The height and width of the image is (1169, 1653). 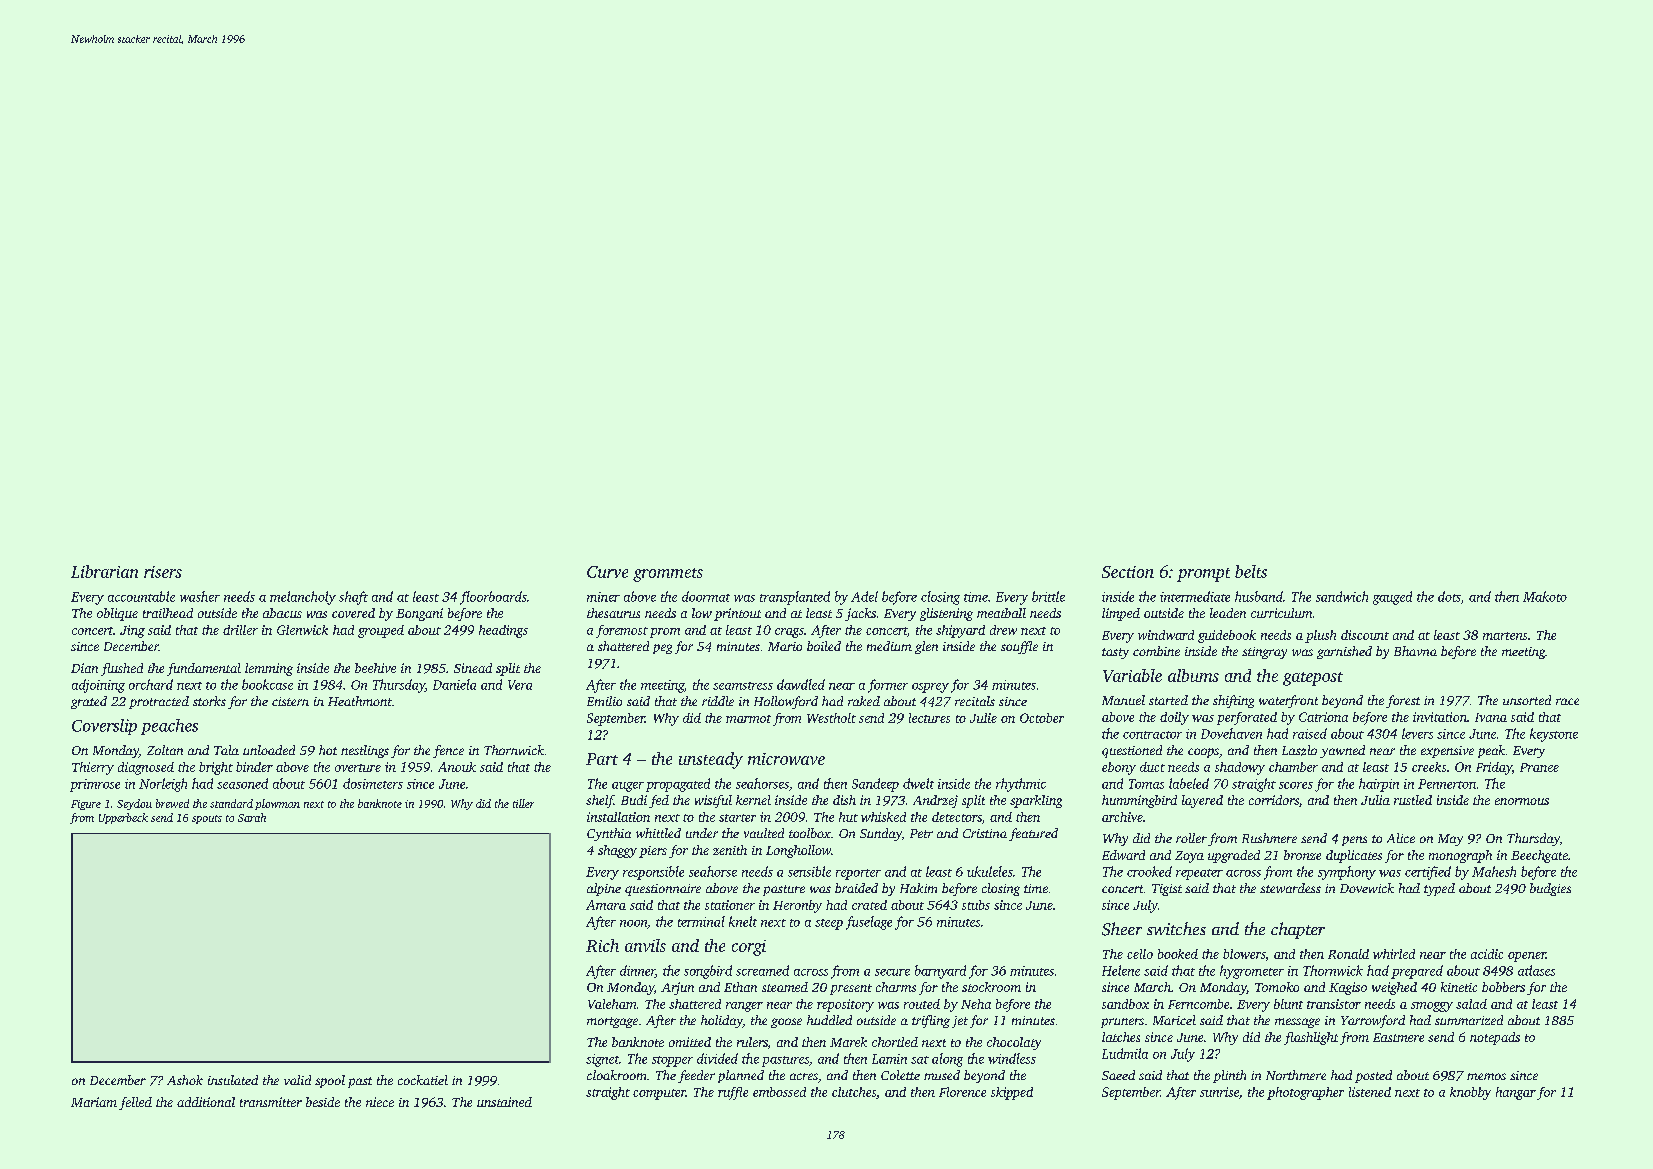 What do you see at coordinates (606, 905) in the image?
I see `Amara` at bounding box center [606, 905].
